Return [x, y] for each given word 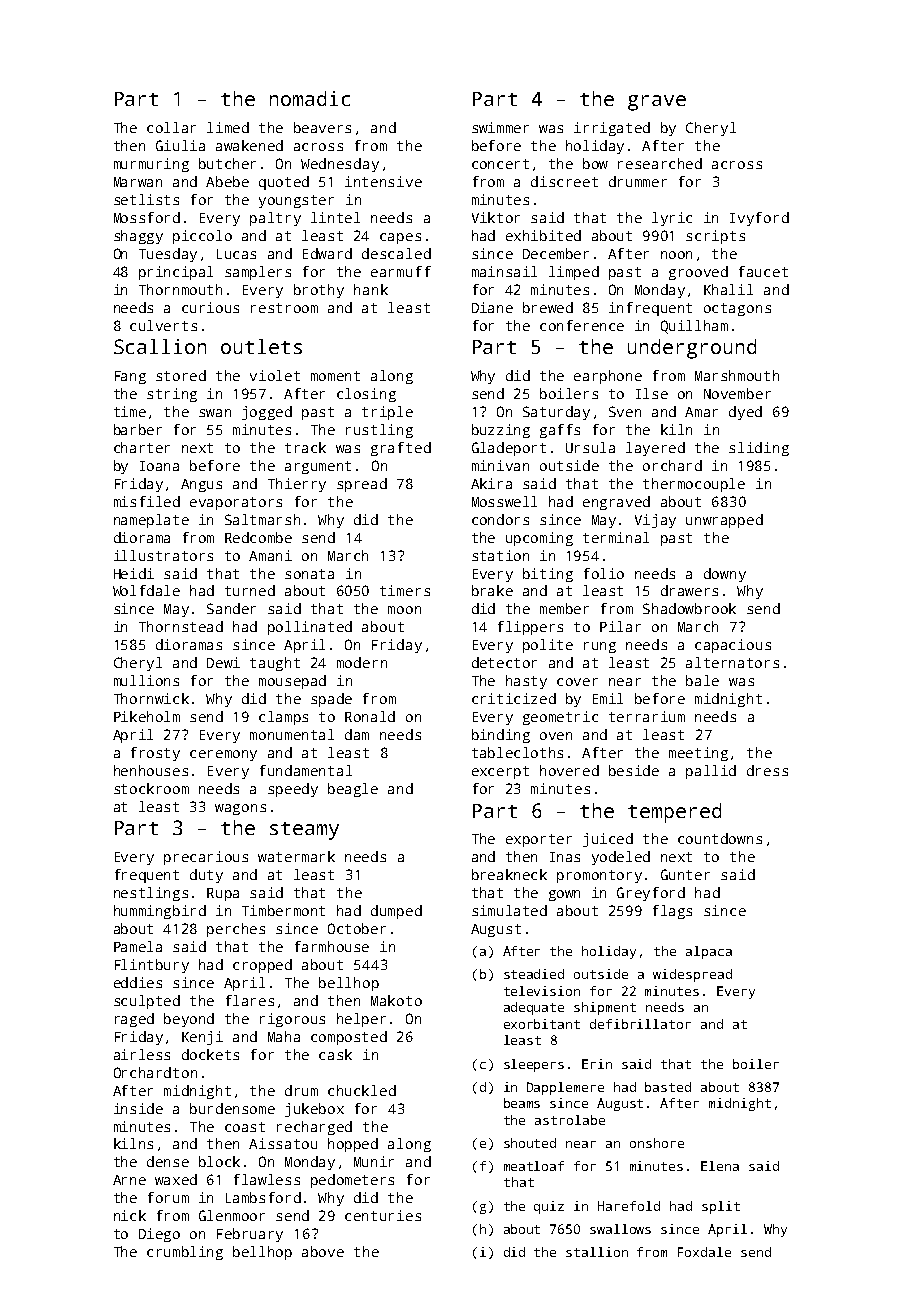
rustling [379, 431]
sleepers [534, 1065]
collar [171, 127]
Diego [159, 1235]
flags [672, 912]
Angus [201, 485]
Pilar [620, 626]
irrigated [612, 129]
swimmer [500, 127]
